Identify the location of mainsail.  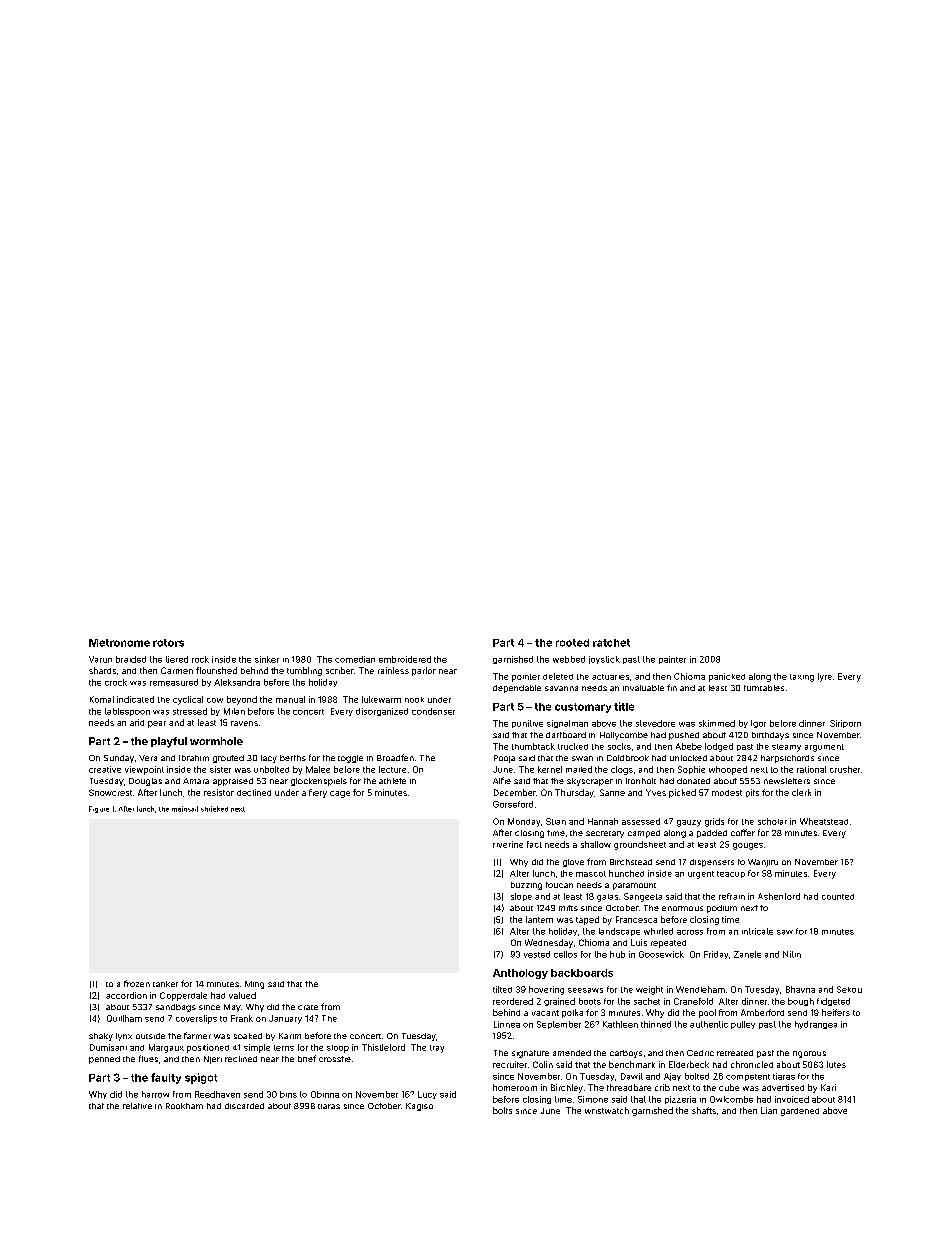
(185, 809).
